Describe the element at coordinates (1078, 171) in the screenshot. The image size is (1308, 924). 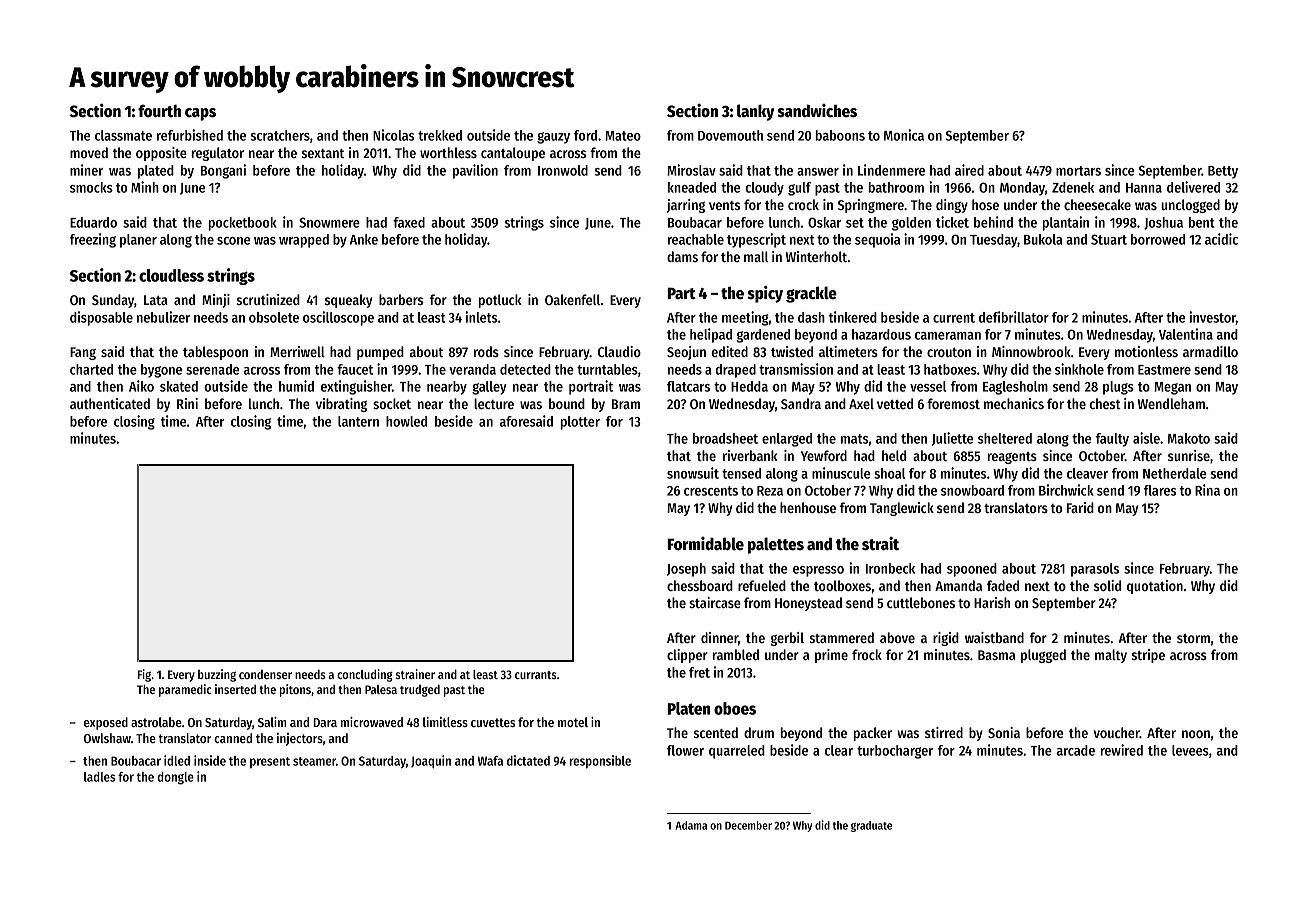
I see `mortars` at that location.
